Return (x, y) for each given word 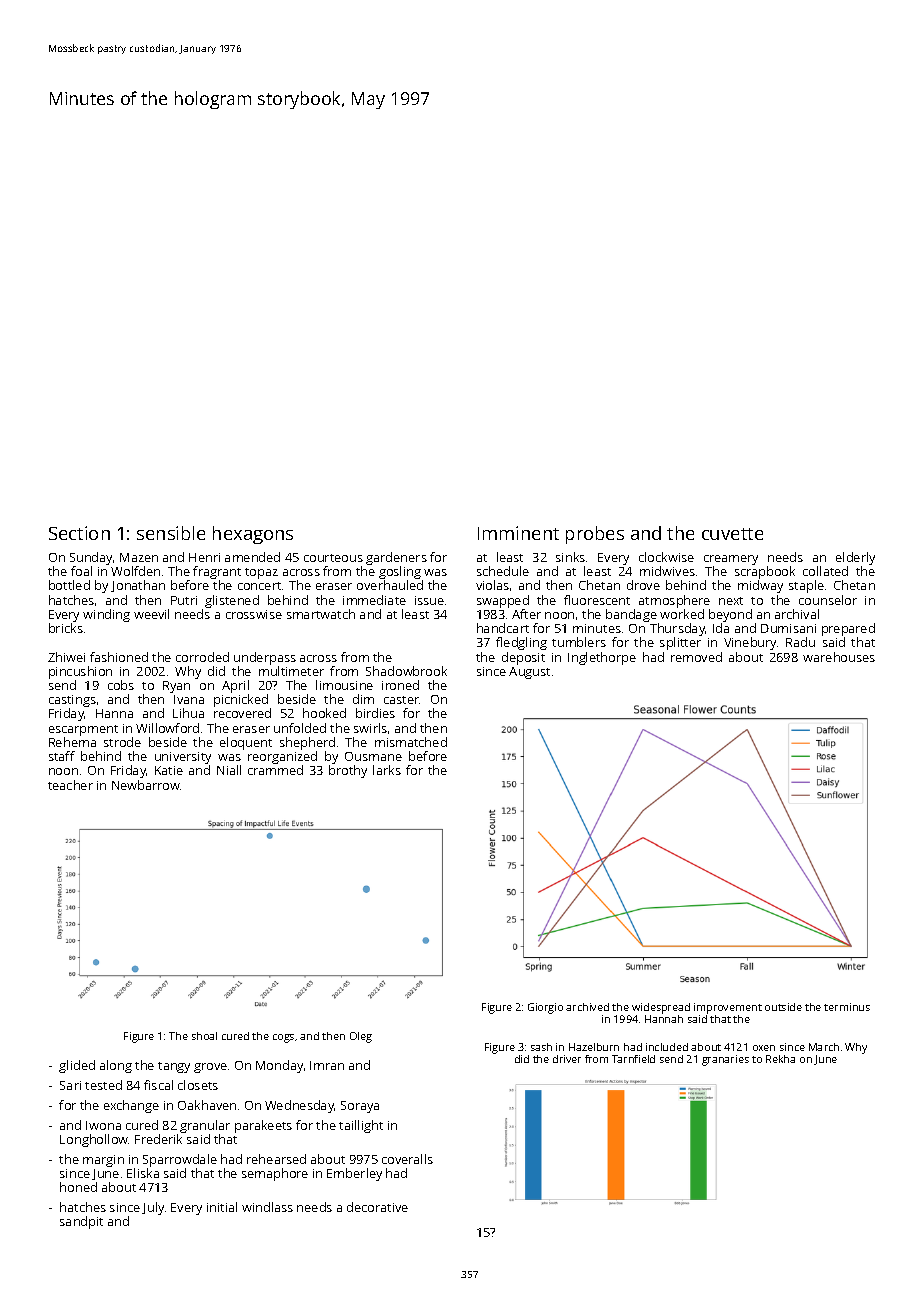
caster (402, 700)
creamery (731, 560)
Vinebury (751, 643)
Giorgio (545, 1008)
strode (122, 742)
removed (696, 657)
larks (387, 770)
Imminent (518, 533)
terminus (847, 1007)
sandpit (81, 1222)
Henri (204, 557)
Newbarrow (146, 785)
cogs (283, 1038)
